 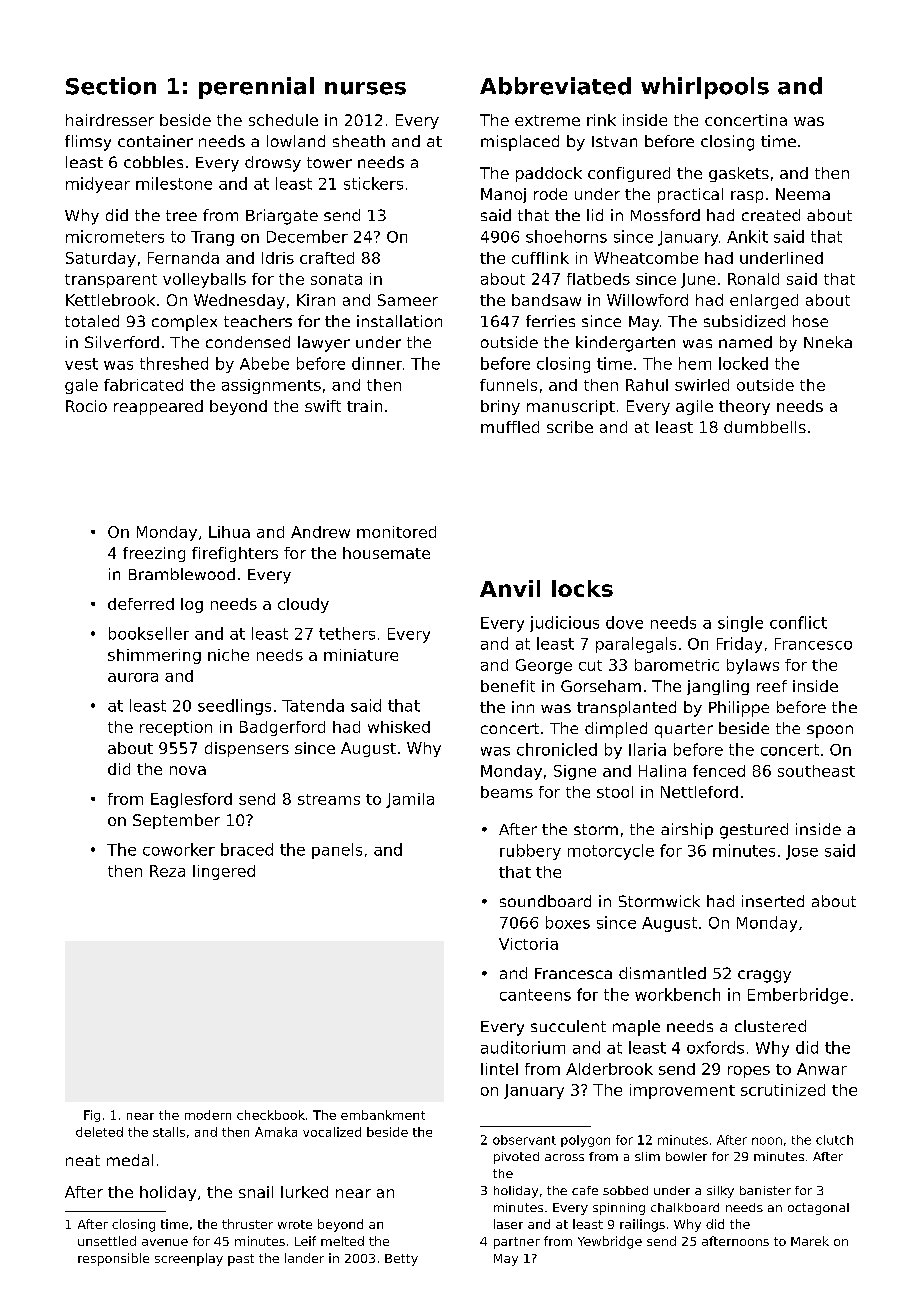 What do you see at coordinates (365, 88) in the page?
I see `nurses` at bounding box center [365, 88].
